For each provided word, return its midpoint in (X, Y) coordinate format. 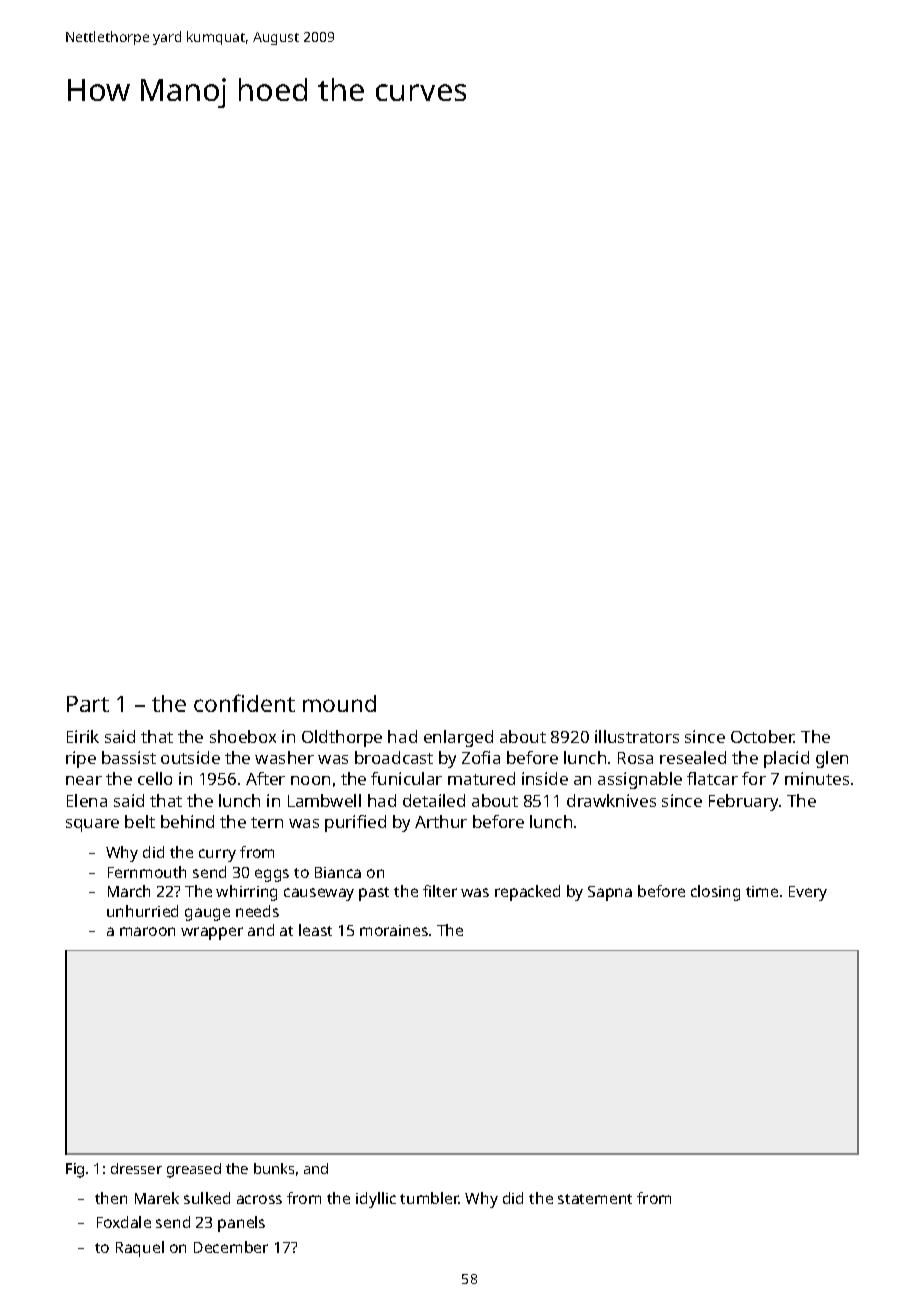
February (743, 802)
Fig (75, 1170)
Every (808, 893)
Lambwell (324, 800)
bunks (274, 1168)
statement (595, 1199)
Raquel (140, 1249)
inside (545, 778)
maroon (147, 931)
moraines (394, 930)
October (763, 736)
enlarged (458, 738)
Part (88, 704)
